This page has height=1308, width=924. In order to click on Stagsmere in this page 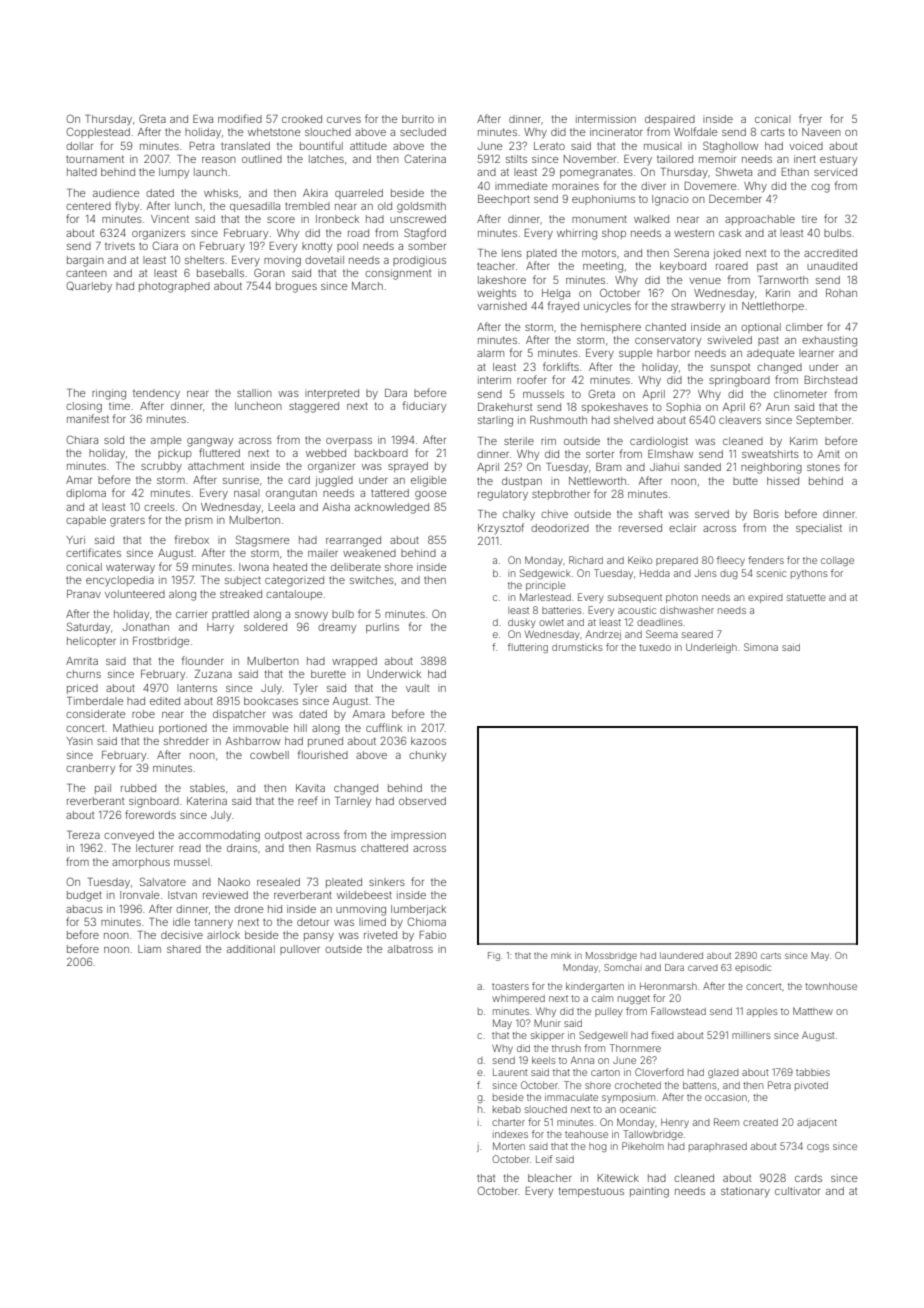, I will do `click(263, 541)`.
